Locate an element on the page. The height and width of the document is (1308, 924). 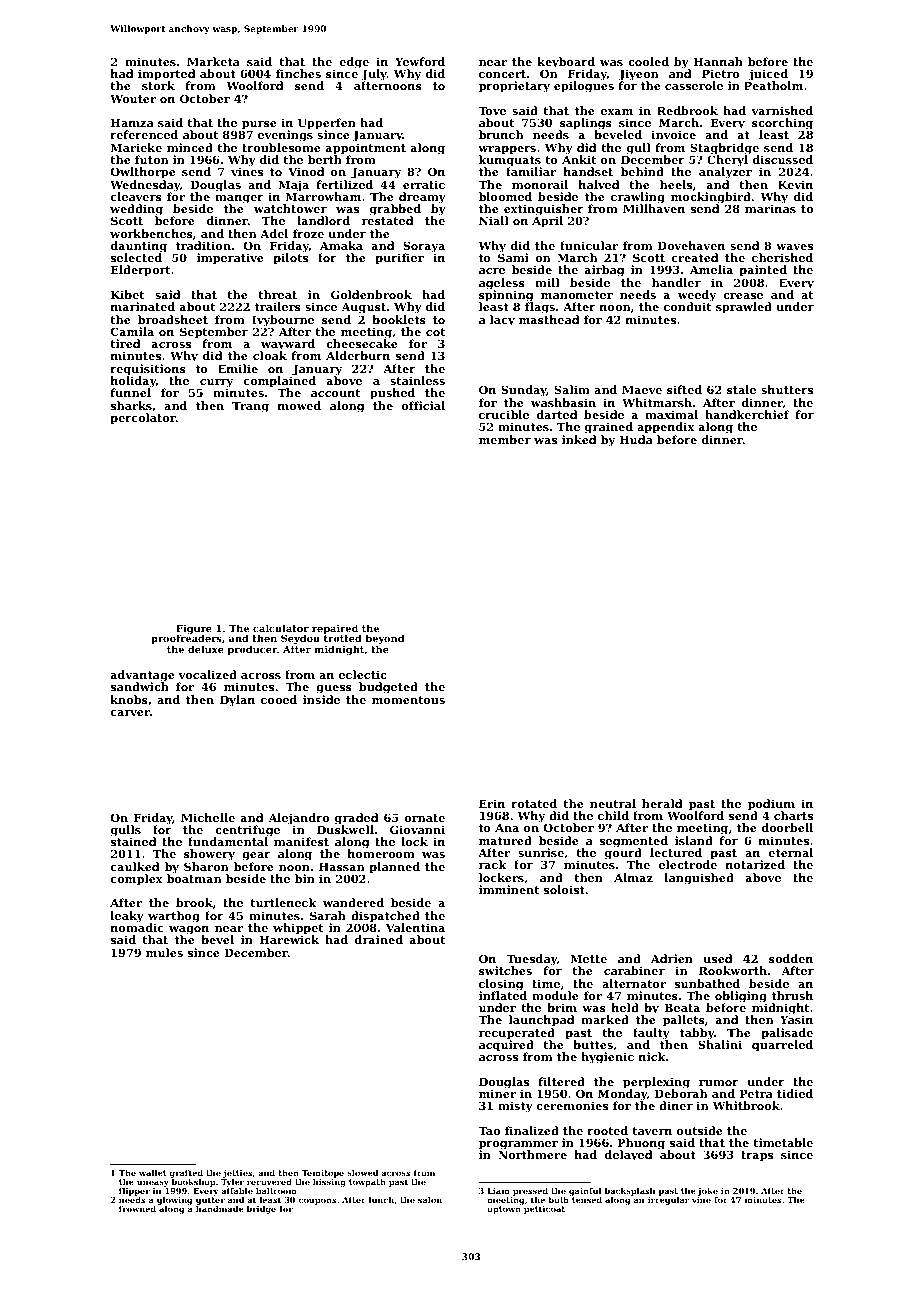
juiced is located at coordinates (769, 75).
